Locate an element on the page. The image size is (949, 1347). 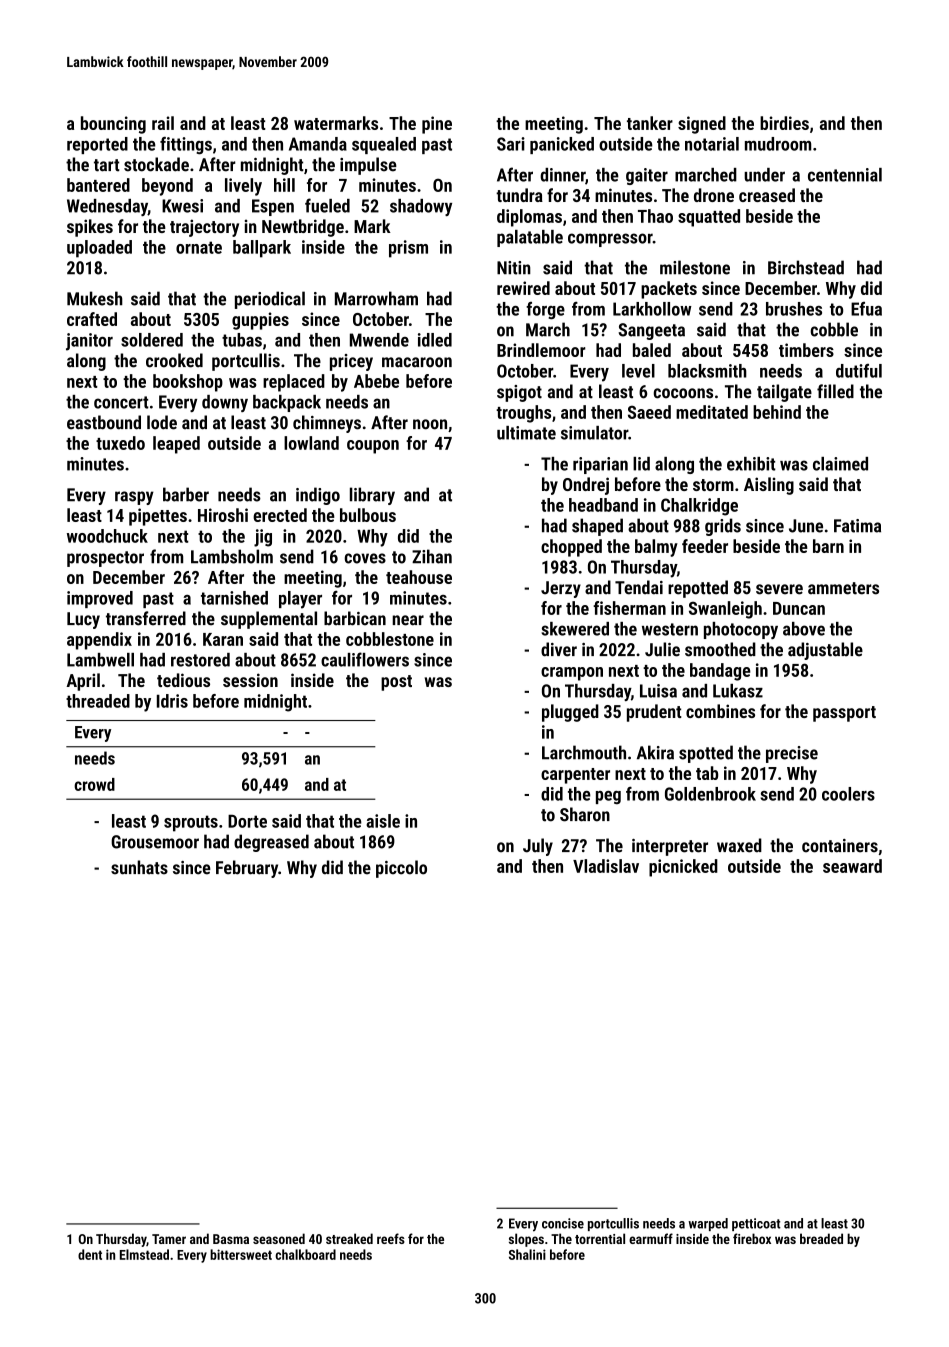
containers is located at coordinates (840, 846).
